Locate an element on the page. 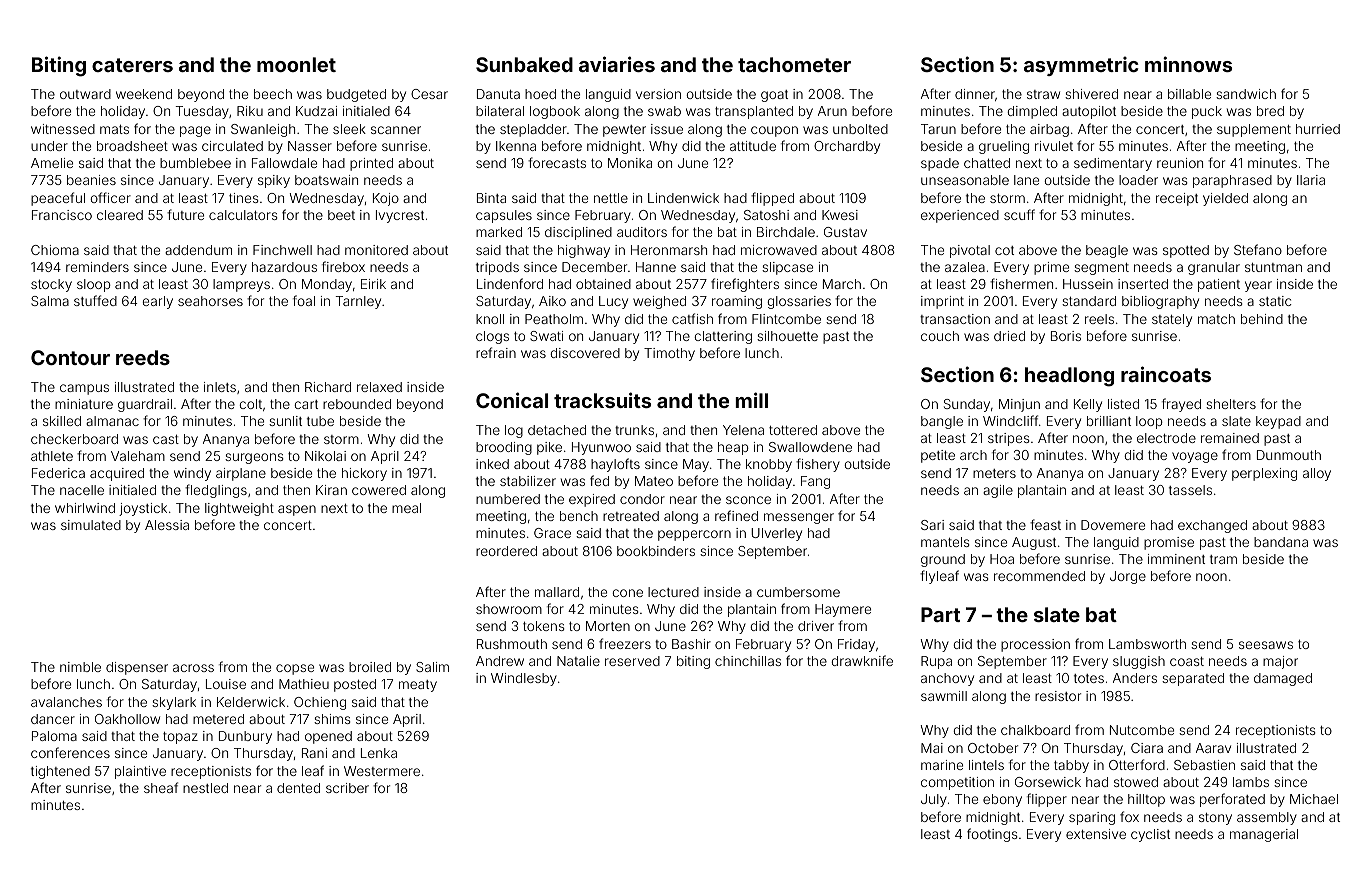 The width and height of the image is (1372, 887). alloy is located at coordinates (1317, 474).
